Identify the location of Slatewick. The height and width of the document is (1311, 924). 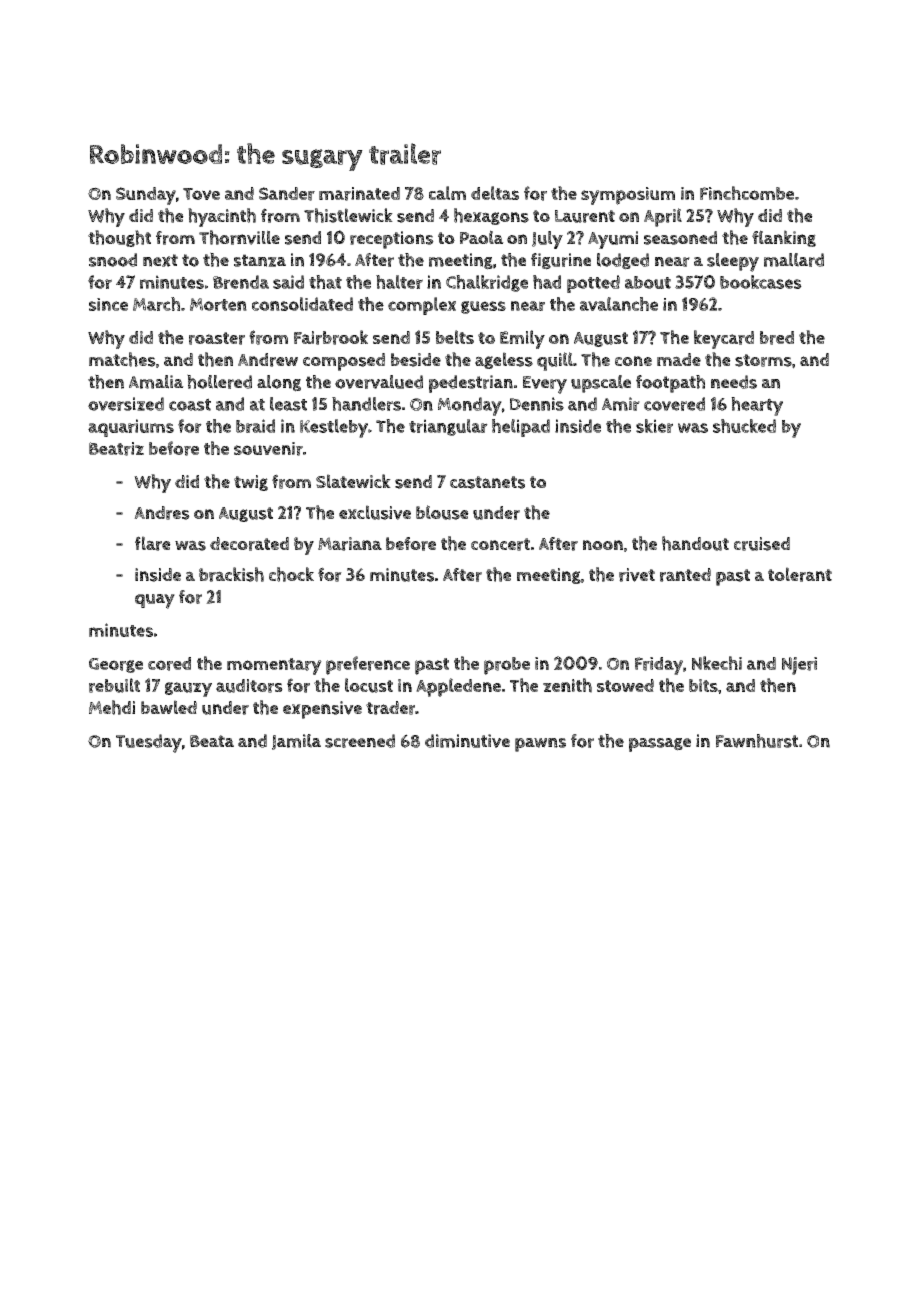
(353, 481).
